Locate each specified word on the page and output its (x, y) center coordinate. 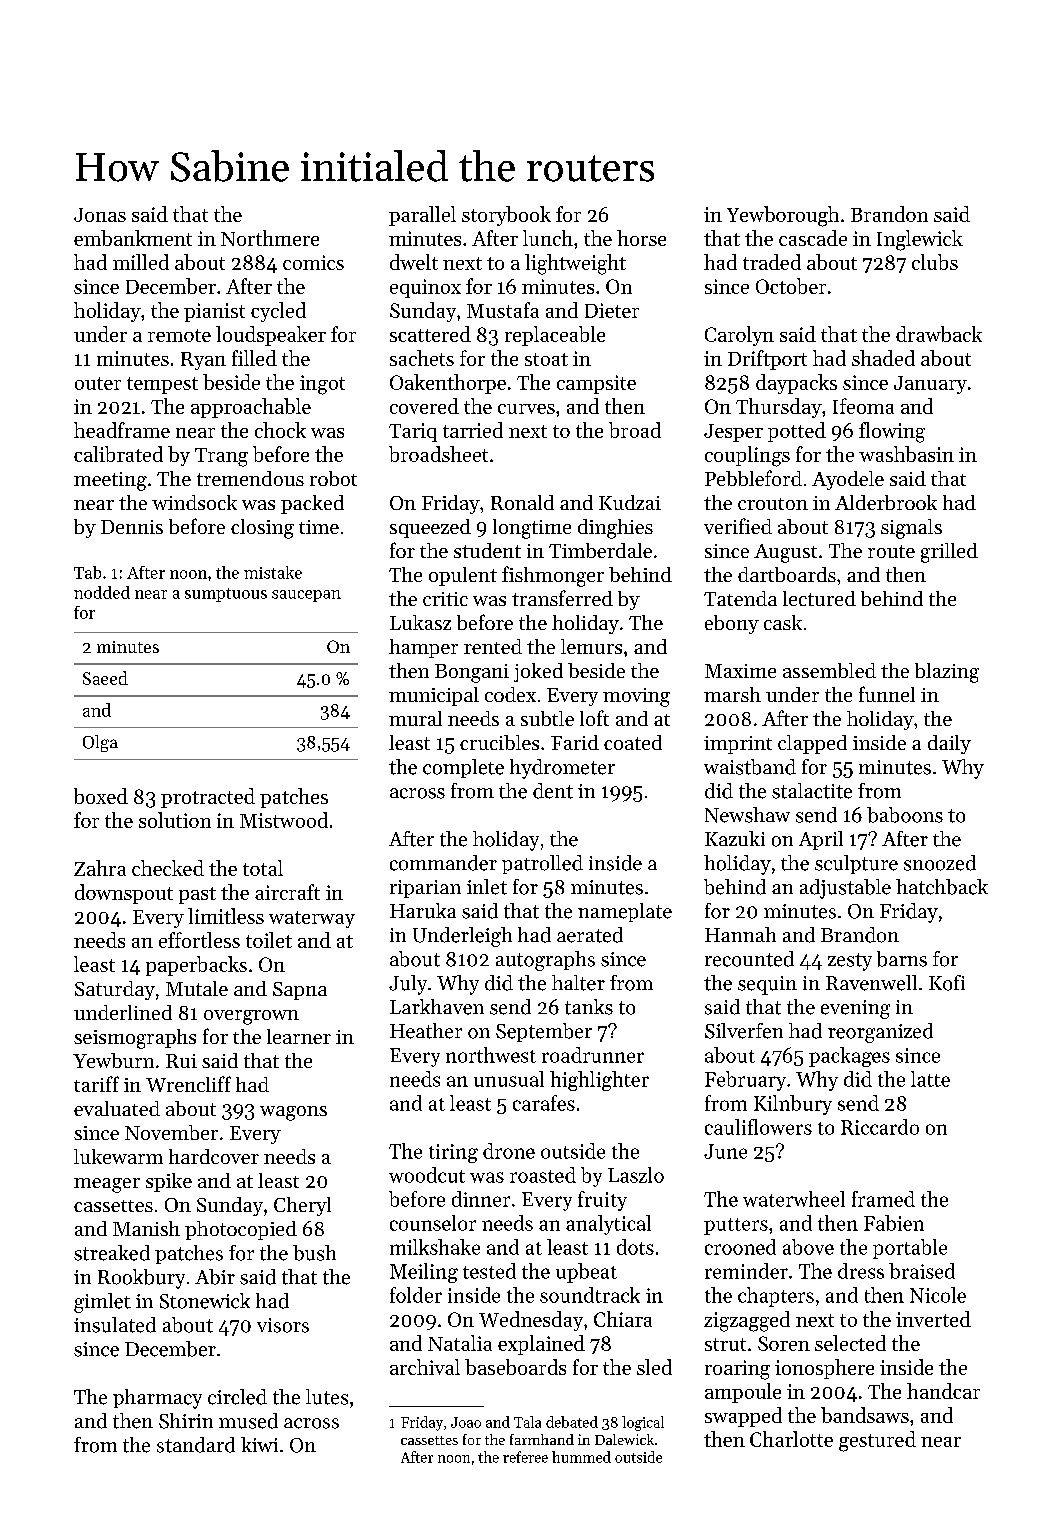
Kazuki (735, 838)
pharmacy (157, 1399)
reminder (746, 1271)
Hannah (740, 934)
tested (489, 1271)
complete (463, 768)
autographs (545, 961)
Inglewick (920, 240)
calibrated (118, 454)
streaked (112, 1253)
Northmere (270, 238)
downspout (124, 894)
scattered (430, 334)
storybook (506, 216)
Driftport (767, 360)
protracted (208, 798)
